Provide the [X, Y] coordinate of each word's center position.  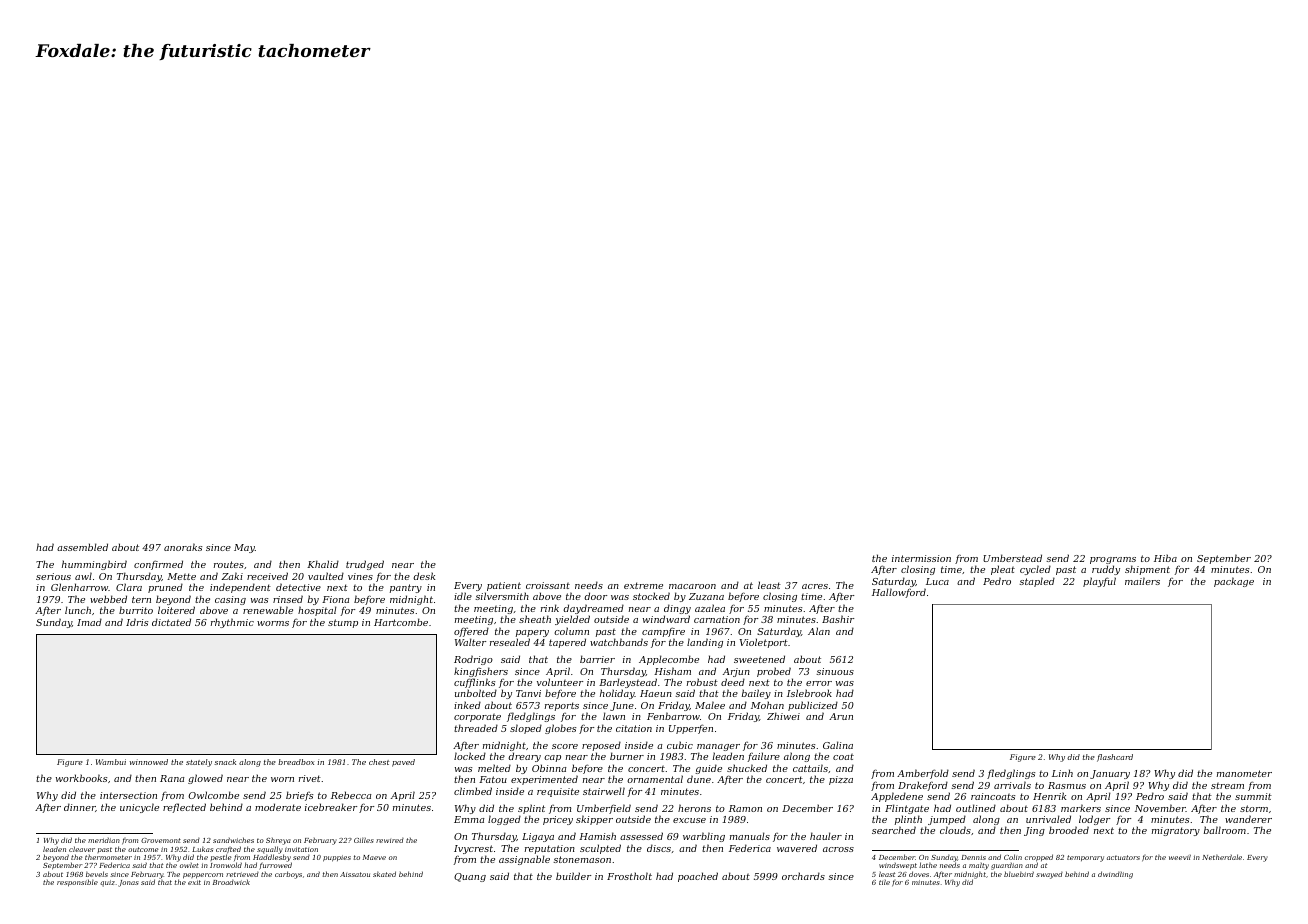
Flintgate [907, 809]
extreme [643, 585]
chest [379, 762]
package [1234, 582]
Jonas [128, 883]
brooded [1069, 830]
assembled [82, 547]
